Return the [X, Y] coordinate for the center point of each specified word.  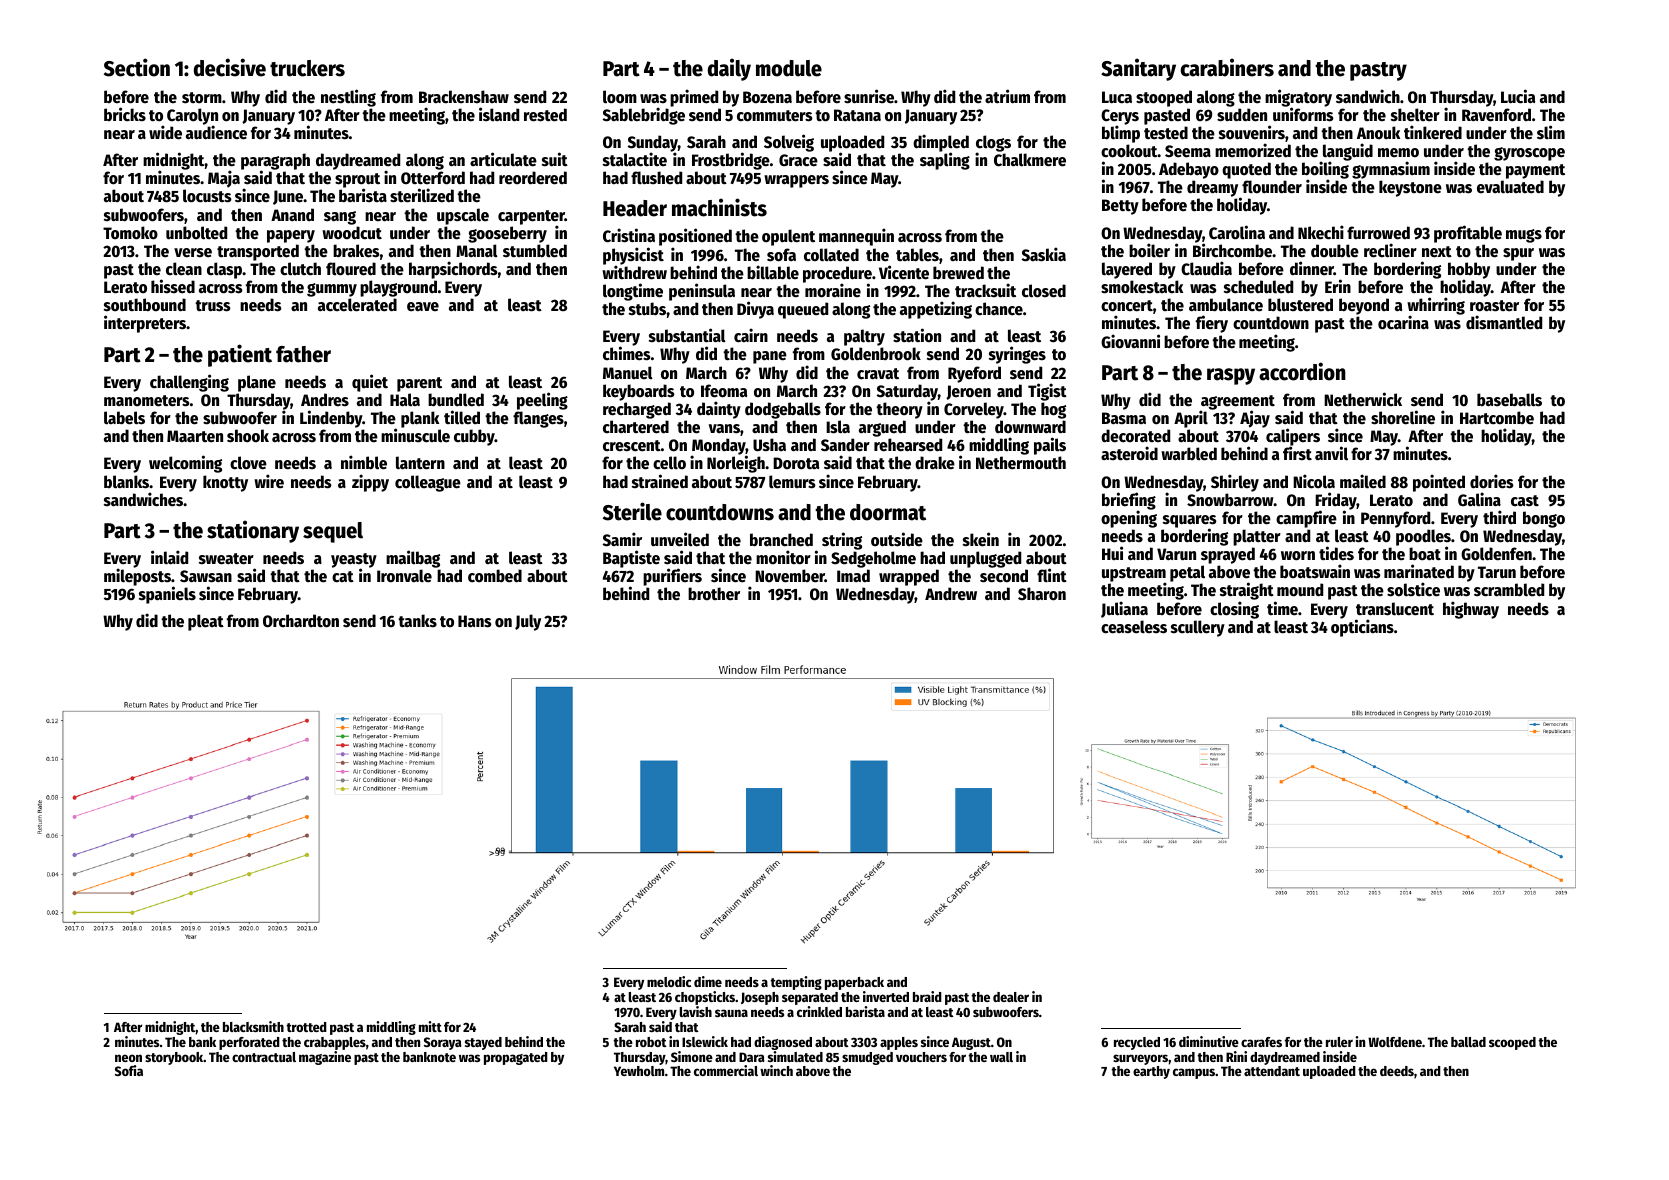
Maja [224, 179]
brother [714, 594]
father [303, 354]
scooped [1512, 1043]
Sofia [129, 1070]
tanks [417, 620]
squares [1190, 522]
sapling [945, 161]
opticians [1362, 628]
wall [1001, 1057]
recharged [637, 410]
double [1335, 251]
